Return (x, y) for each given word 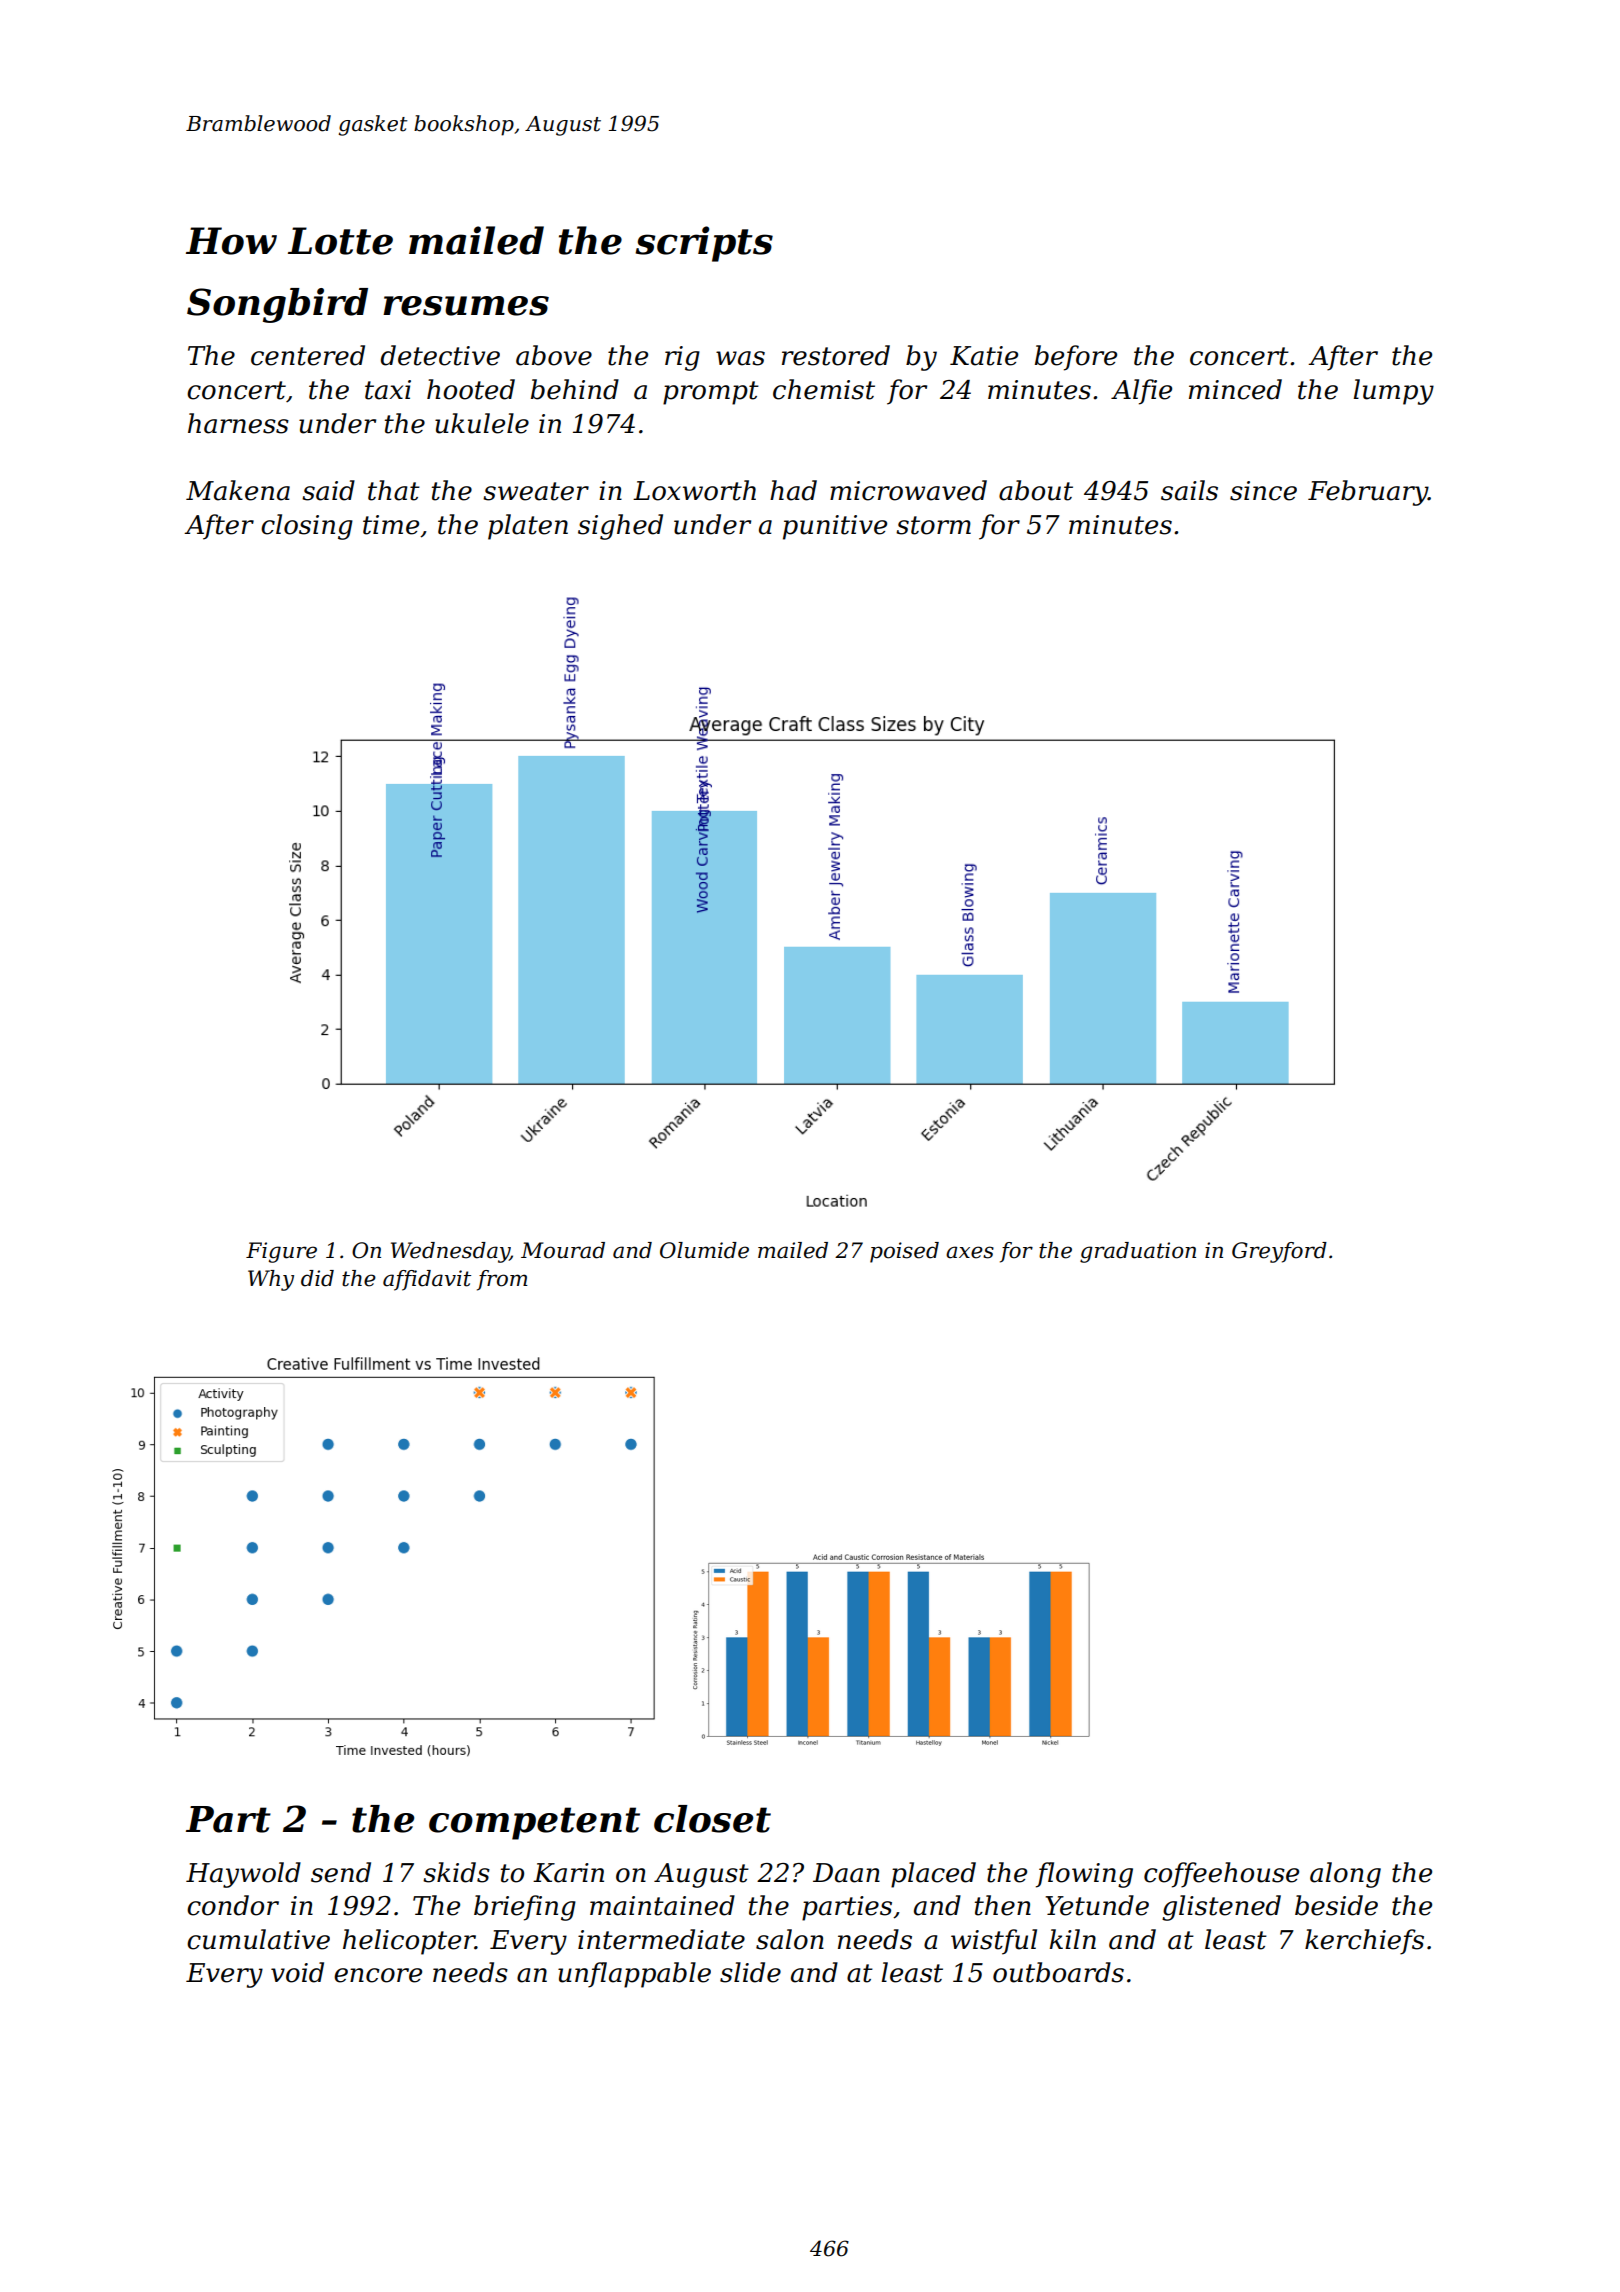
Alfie (1141, 392)
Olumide (704, 1250)
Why (271, 1280)
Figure (281, 1252)
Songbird (277, 305)
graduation (1138, 1252)
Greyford (1279, 1252)
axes (970, 1252)
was (740, 358)
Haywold (243, 1875)
